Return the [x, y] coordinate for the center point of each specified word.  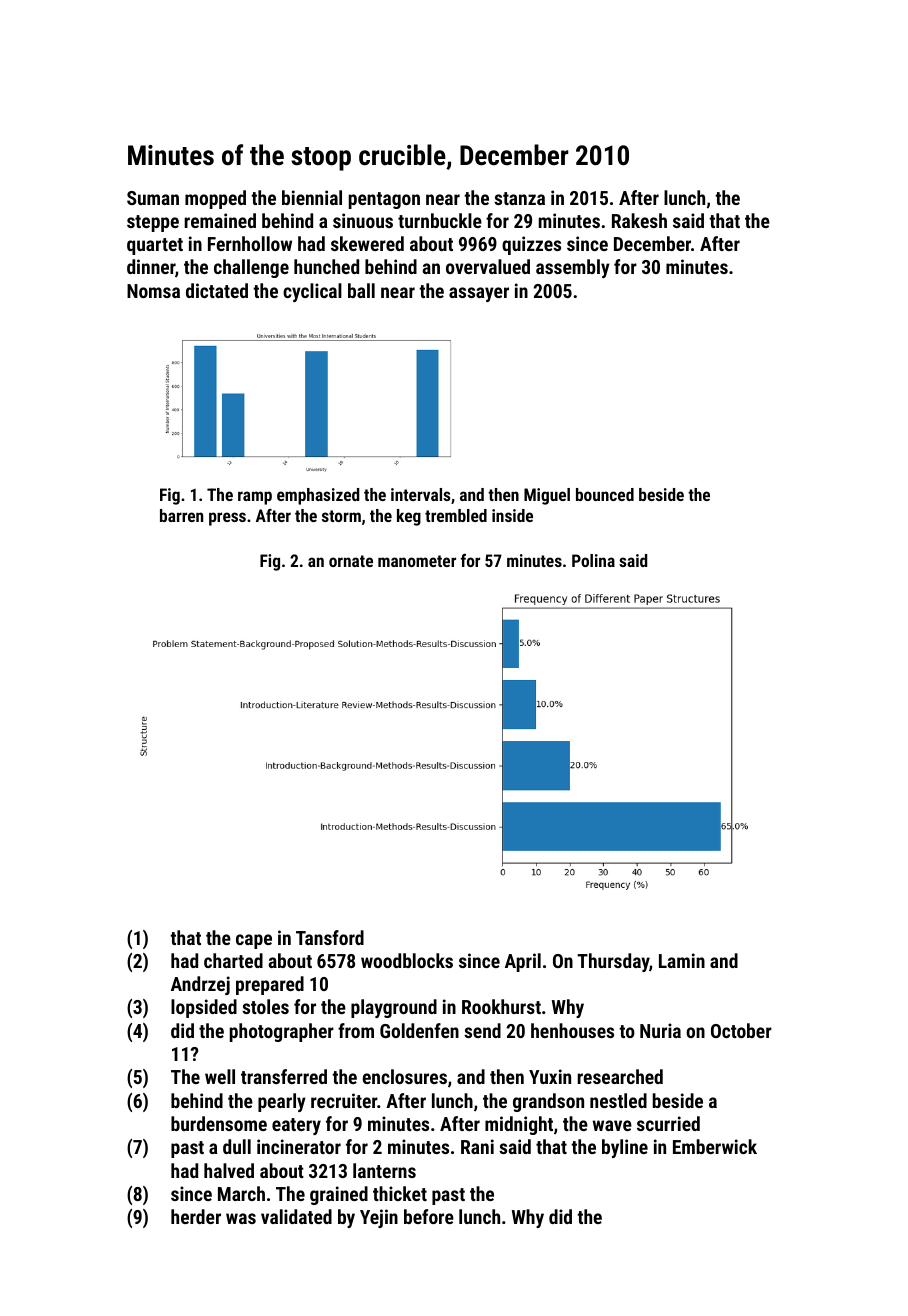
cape [254, 941]
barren [181, 515]
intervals [421, 494]
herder [196, 1216]
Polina [593, 560]
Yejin [379, 1218]
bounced [605, 494]
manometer [417, 561]
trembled [456, 515]
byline [625, 1148]
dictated [217, 290]
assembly [573, 268]
